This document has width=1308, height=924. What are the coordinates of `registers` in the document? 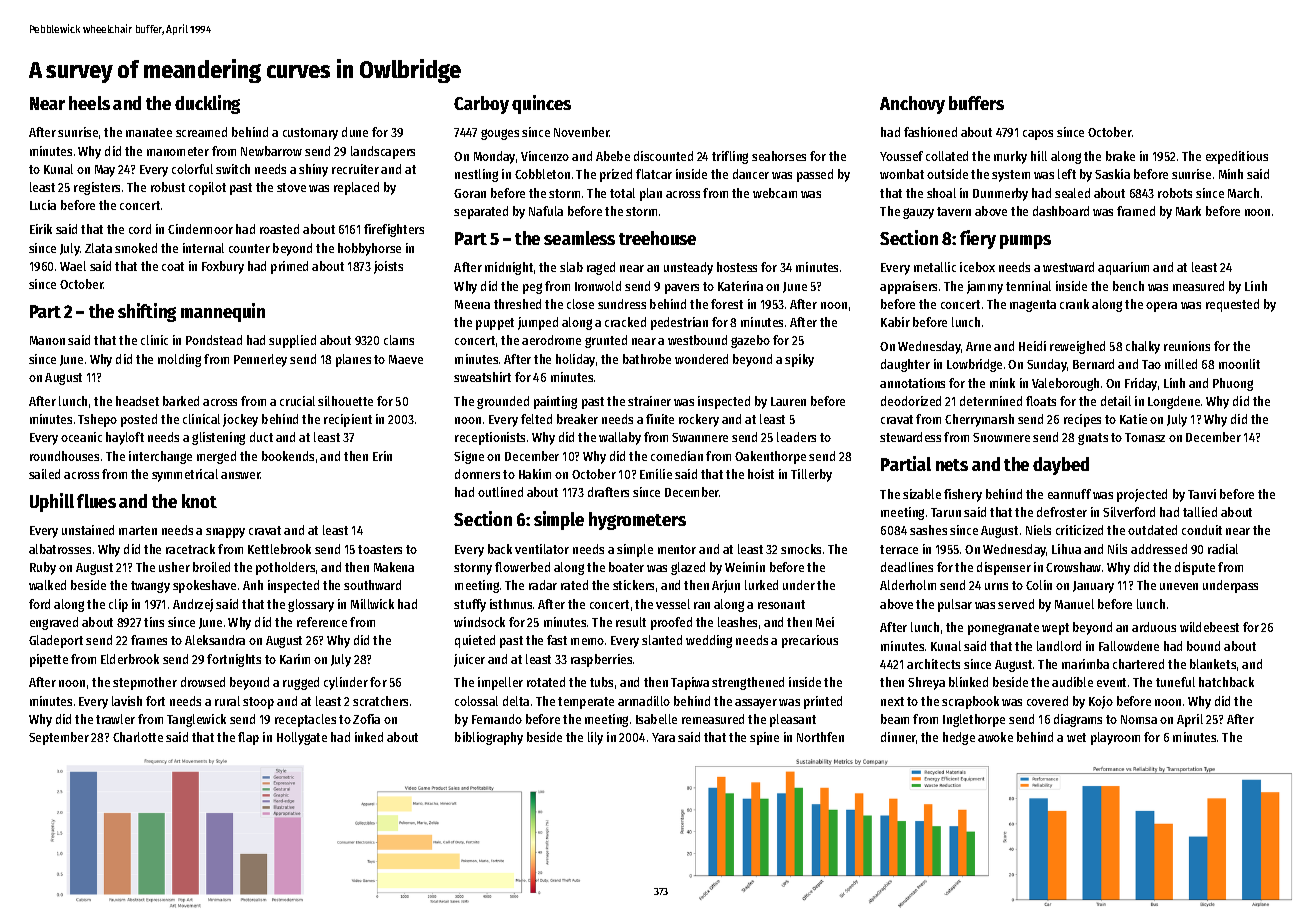 It's located at (97, 188).
